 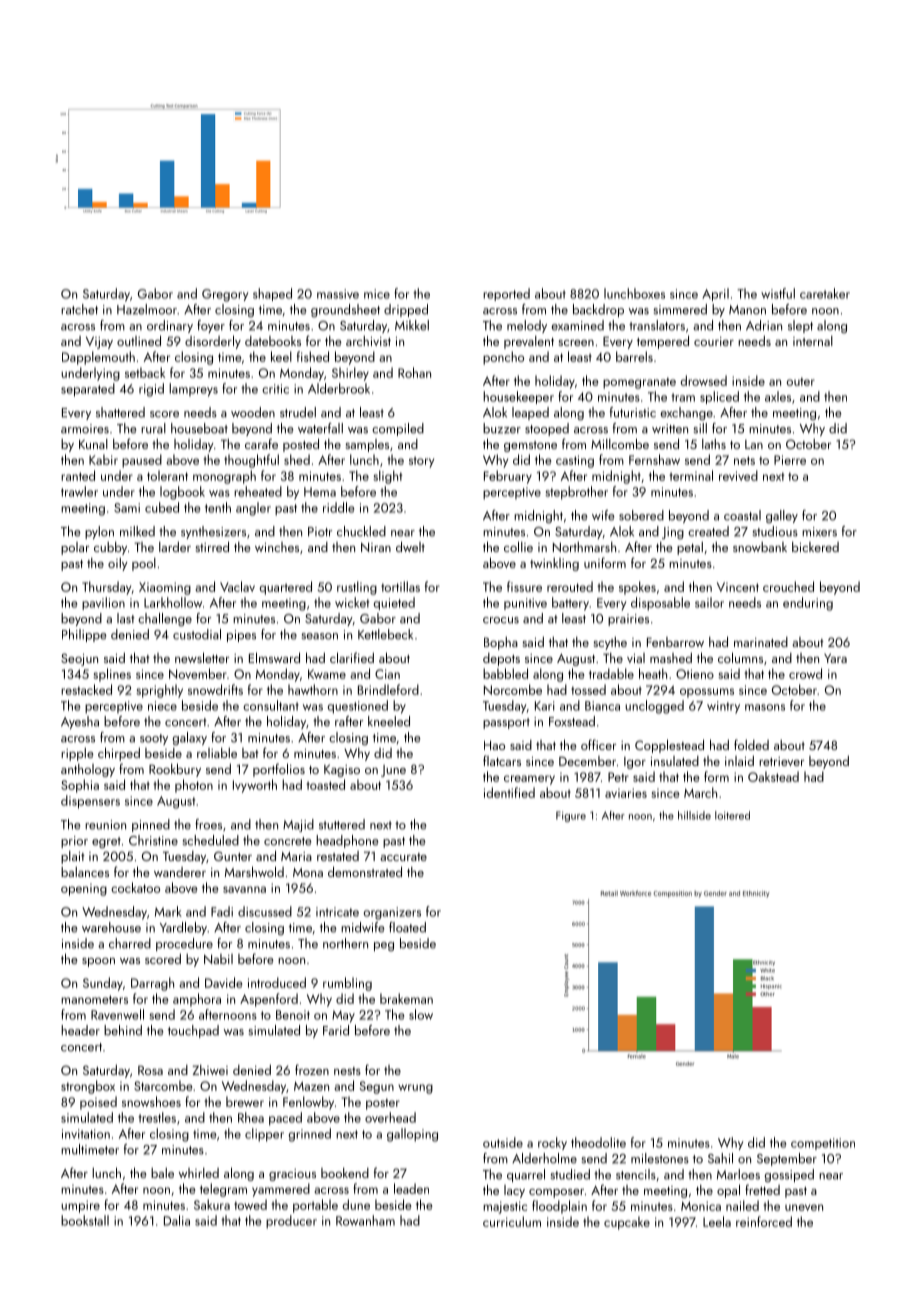 What do you see at coordinates (518, 397) in the page?
I see `housekeeper` at bounding box center [518, 397].
